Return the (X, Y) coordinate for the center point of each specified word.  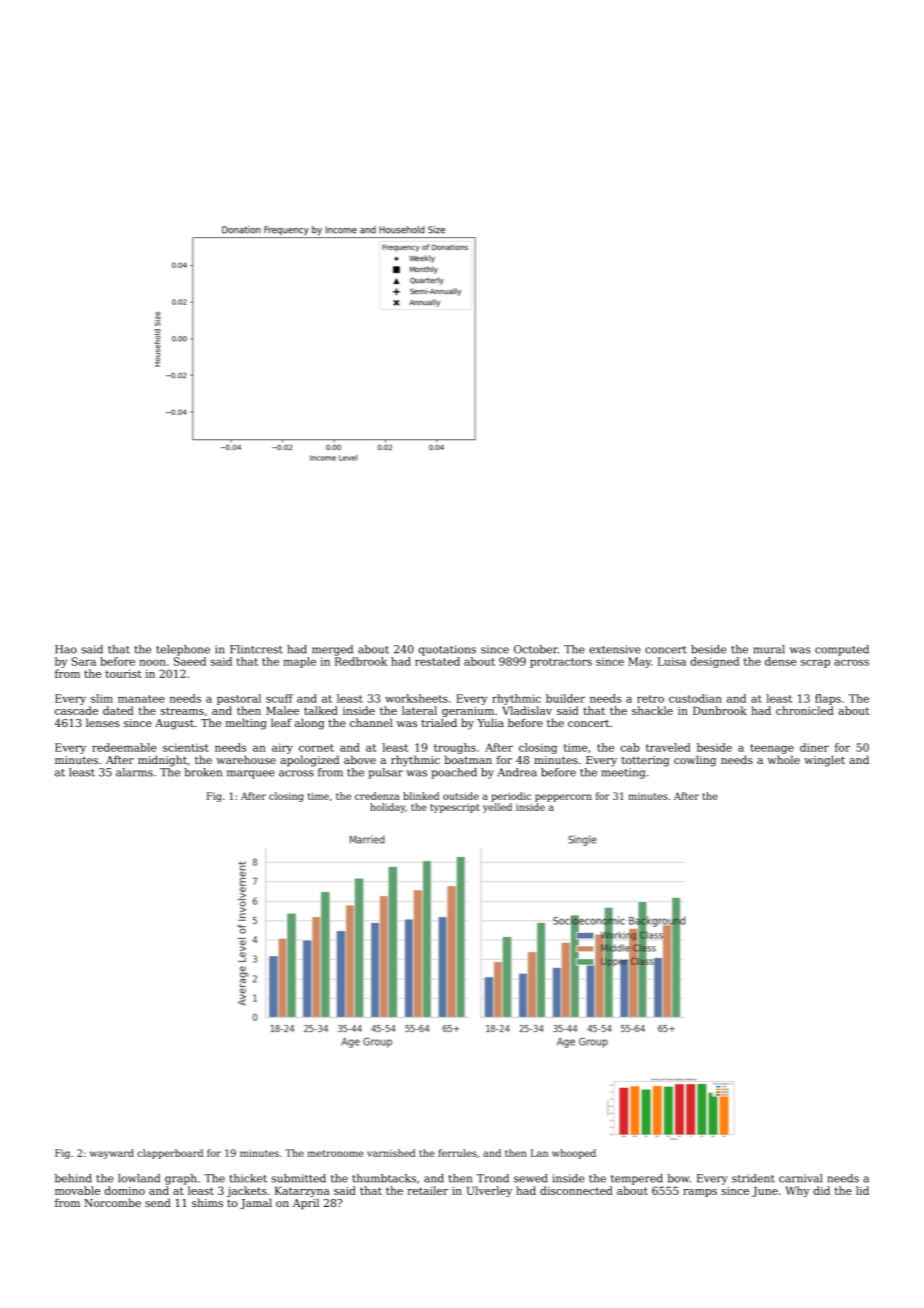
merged (332, 650)
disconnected (576, 1190)
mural (769, 649)
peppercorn (563, 798)
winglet (824, 761)
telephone (183, 650)
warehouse (246, 759)
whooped (574, 1154)
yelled (497, 808)
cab (630, 747)
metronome (336, 1153)
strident (753, 1178)
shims (207, 1202)
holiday (387, 808)
